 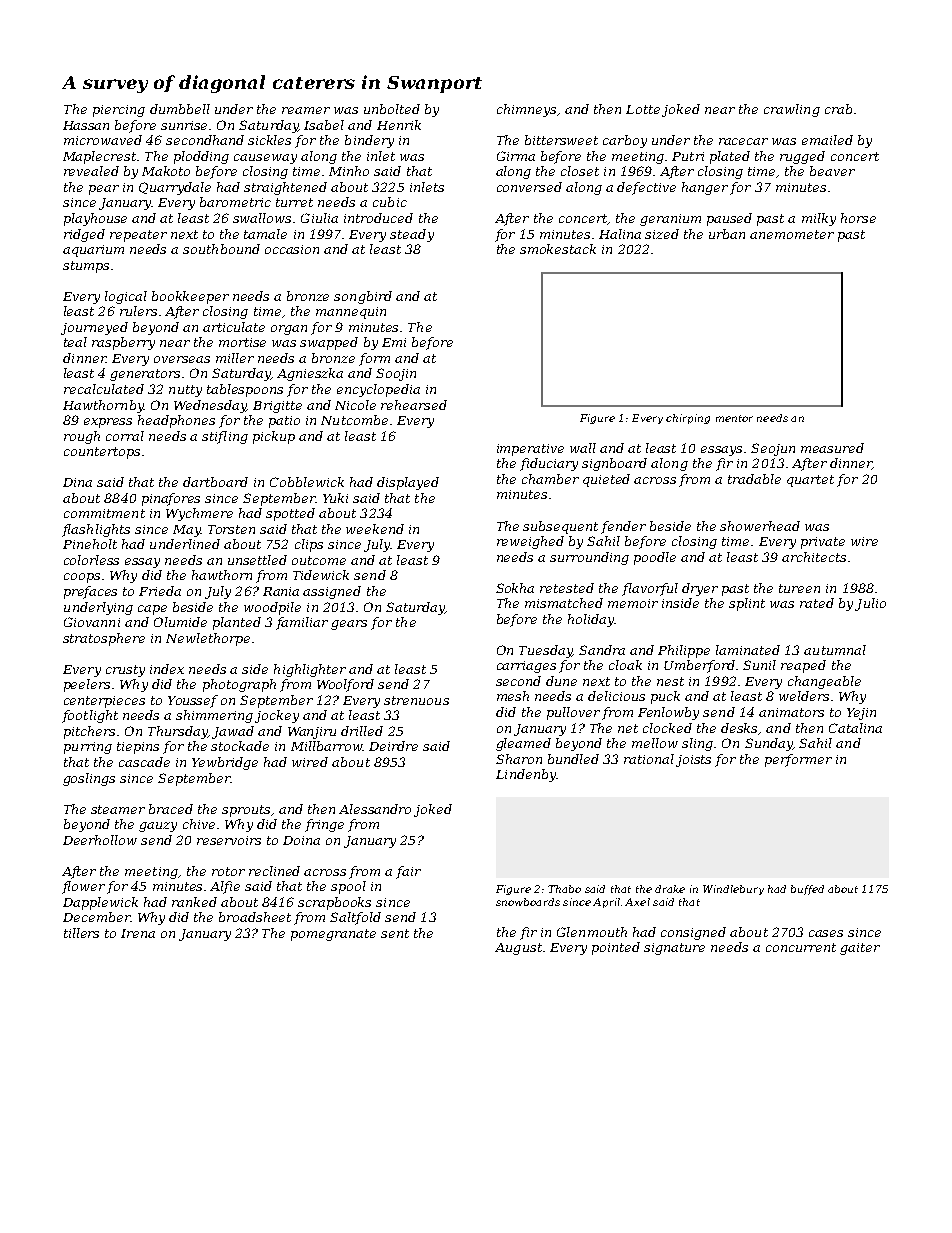 What do you see at coordinates (545, 651) in the document?
I see `Tuesday` at bounding box center [545, 651].
